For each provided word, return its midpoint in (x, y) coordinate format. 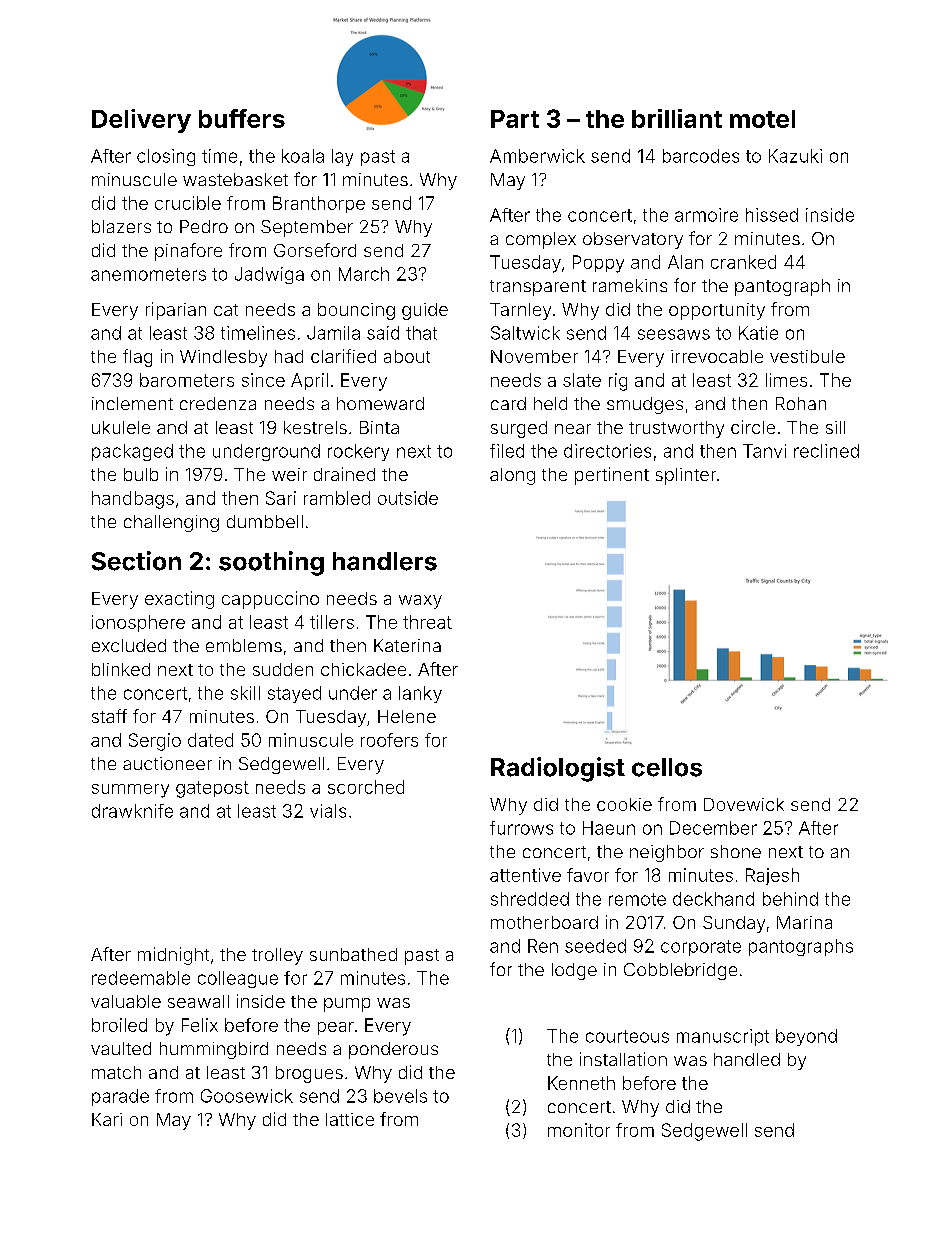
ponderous (393, 1050)
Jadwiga (269, 275)
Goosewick (247, 1096)
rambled (337, 498)
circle (753, 427)
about (407, 356)
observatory (633, 240)
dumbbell (265, 521)
